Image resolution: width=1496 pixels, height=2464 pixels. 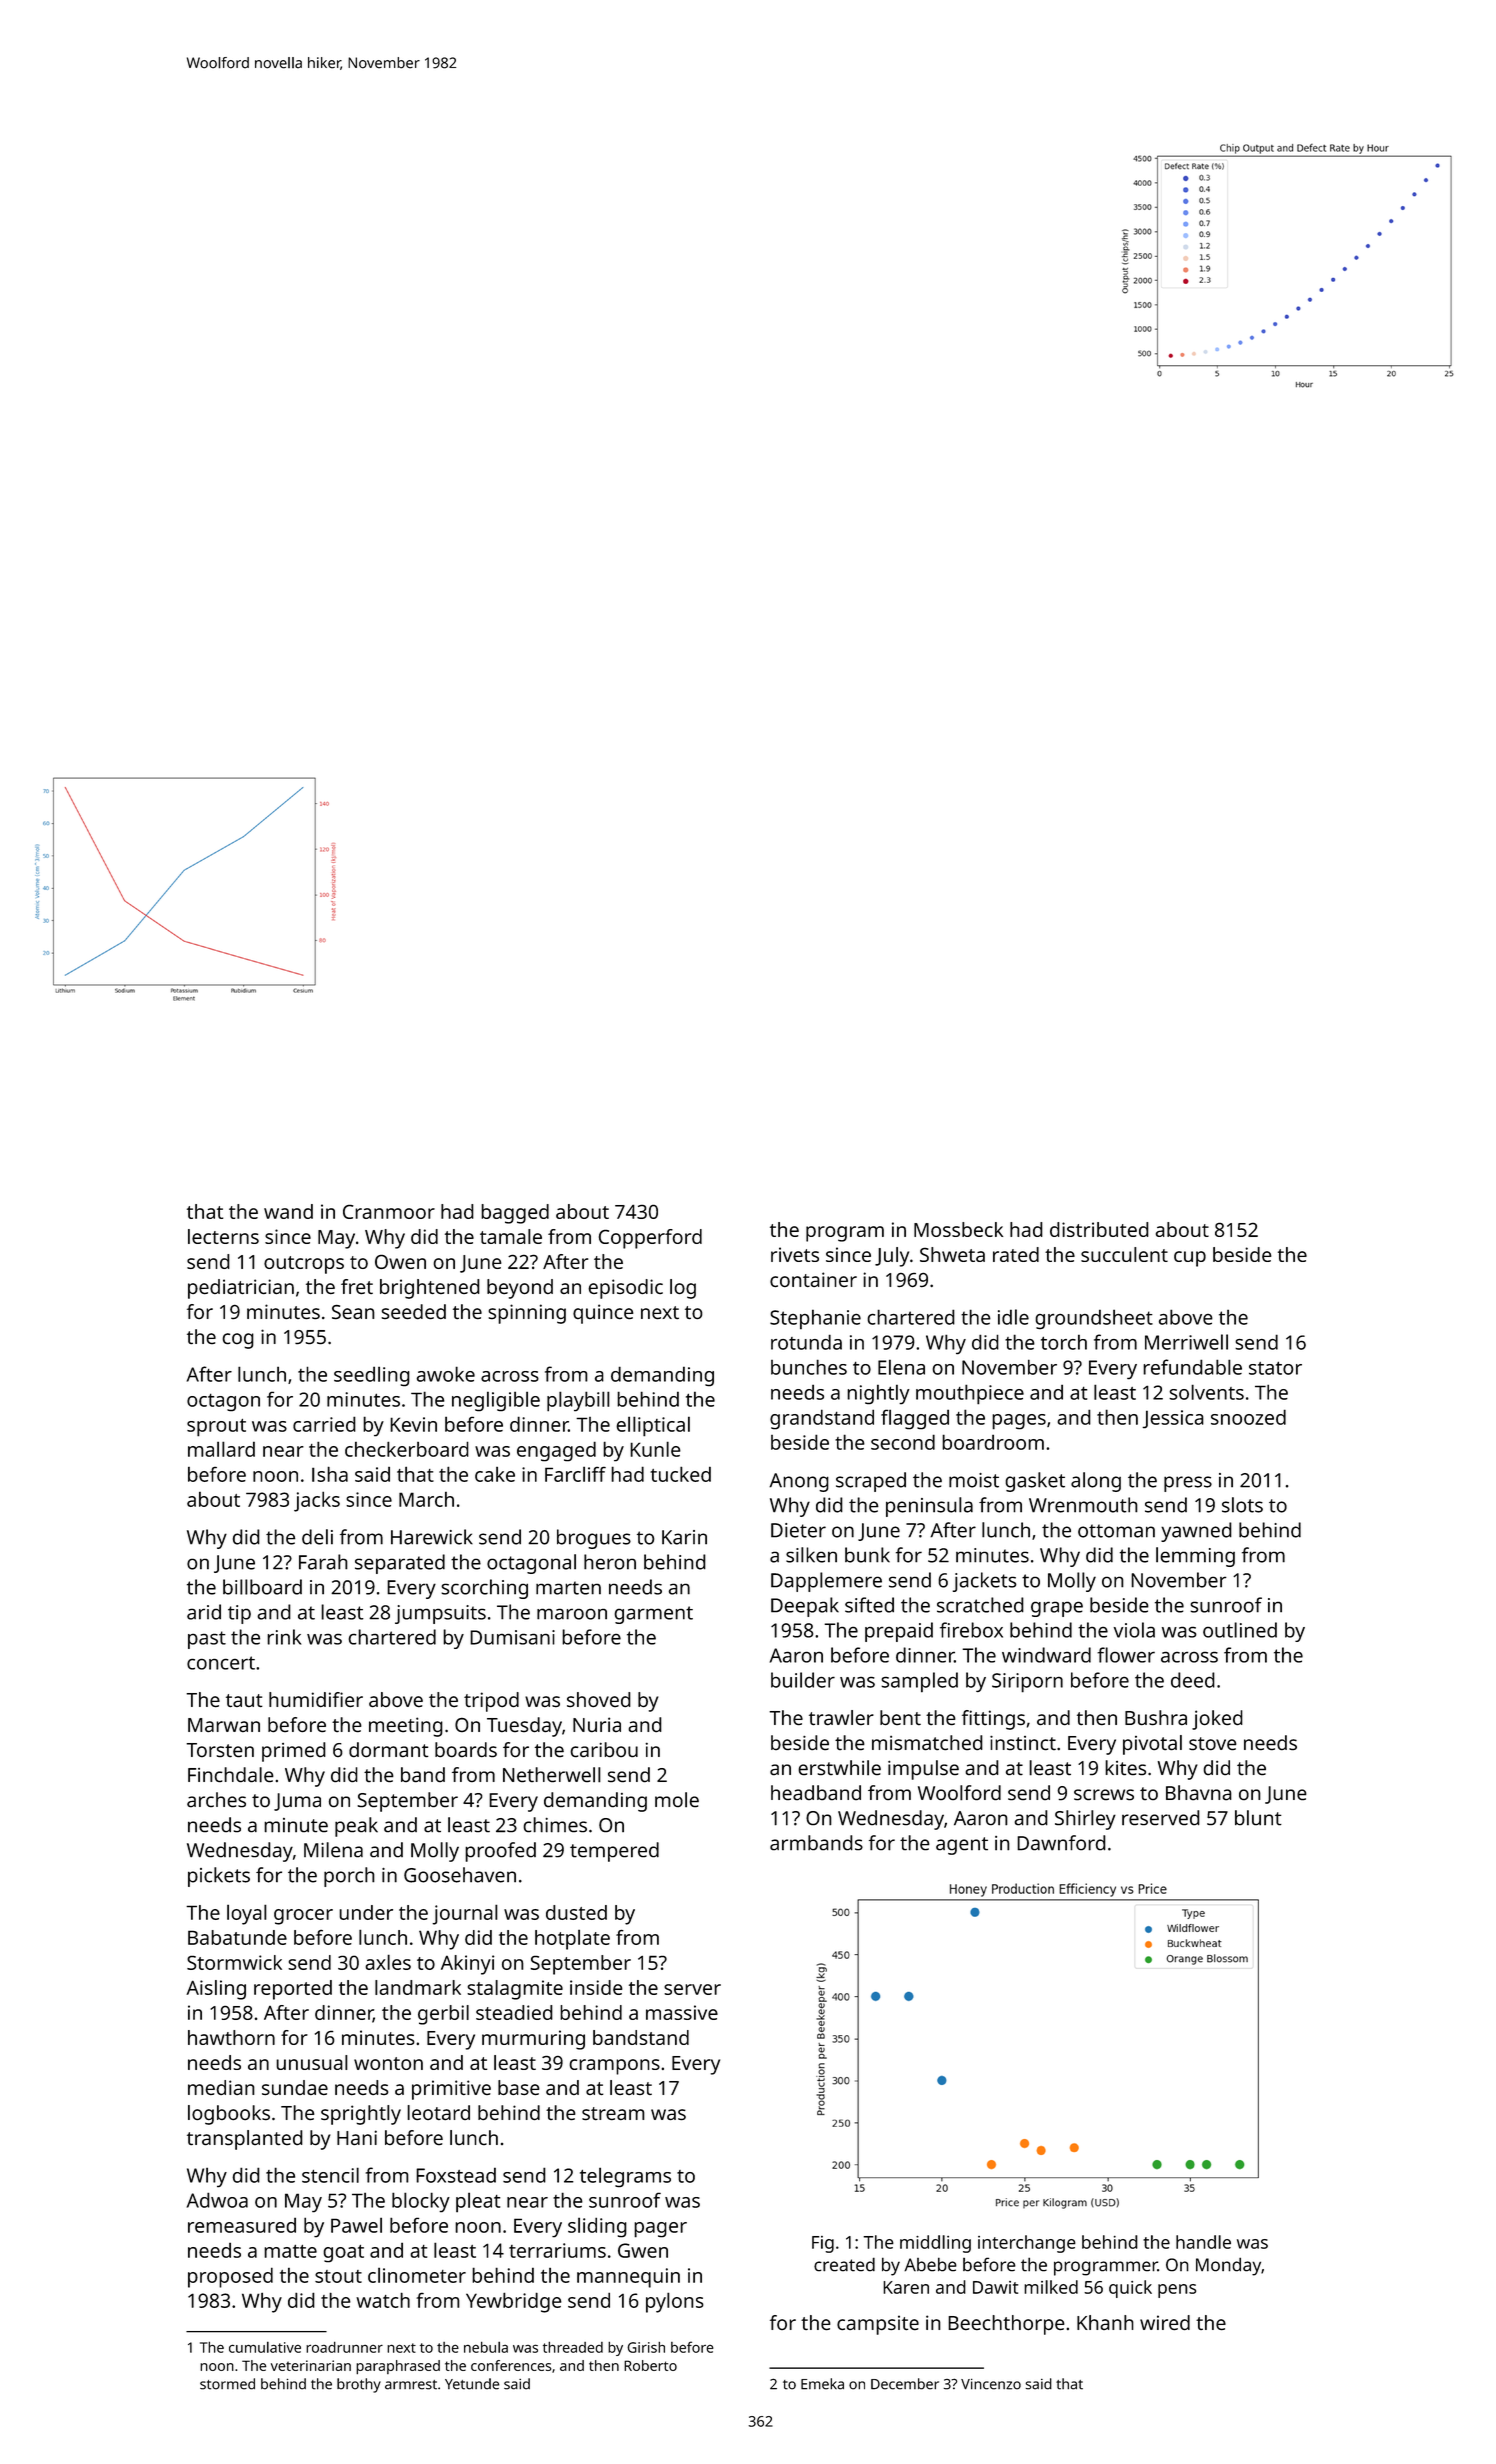 I want to click on blunt, so click(x=1258, y=1818).
